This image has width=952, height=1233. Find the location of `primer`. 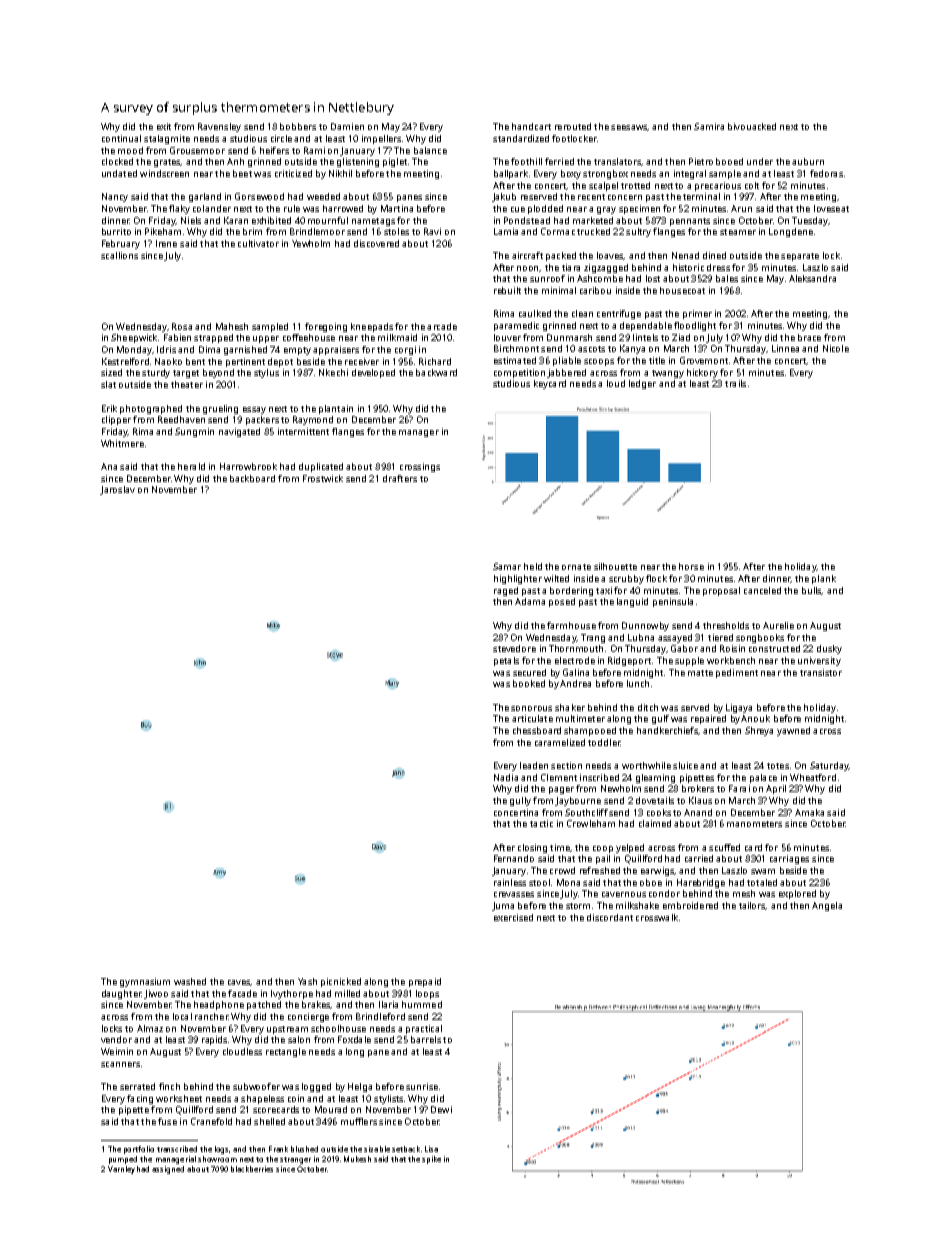

primer is located at coordinates (697, 314).
